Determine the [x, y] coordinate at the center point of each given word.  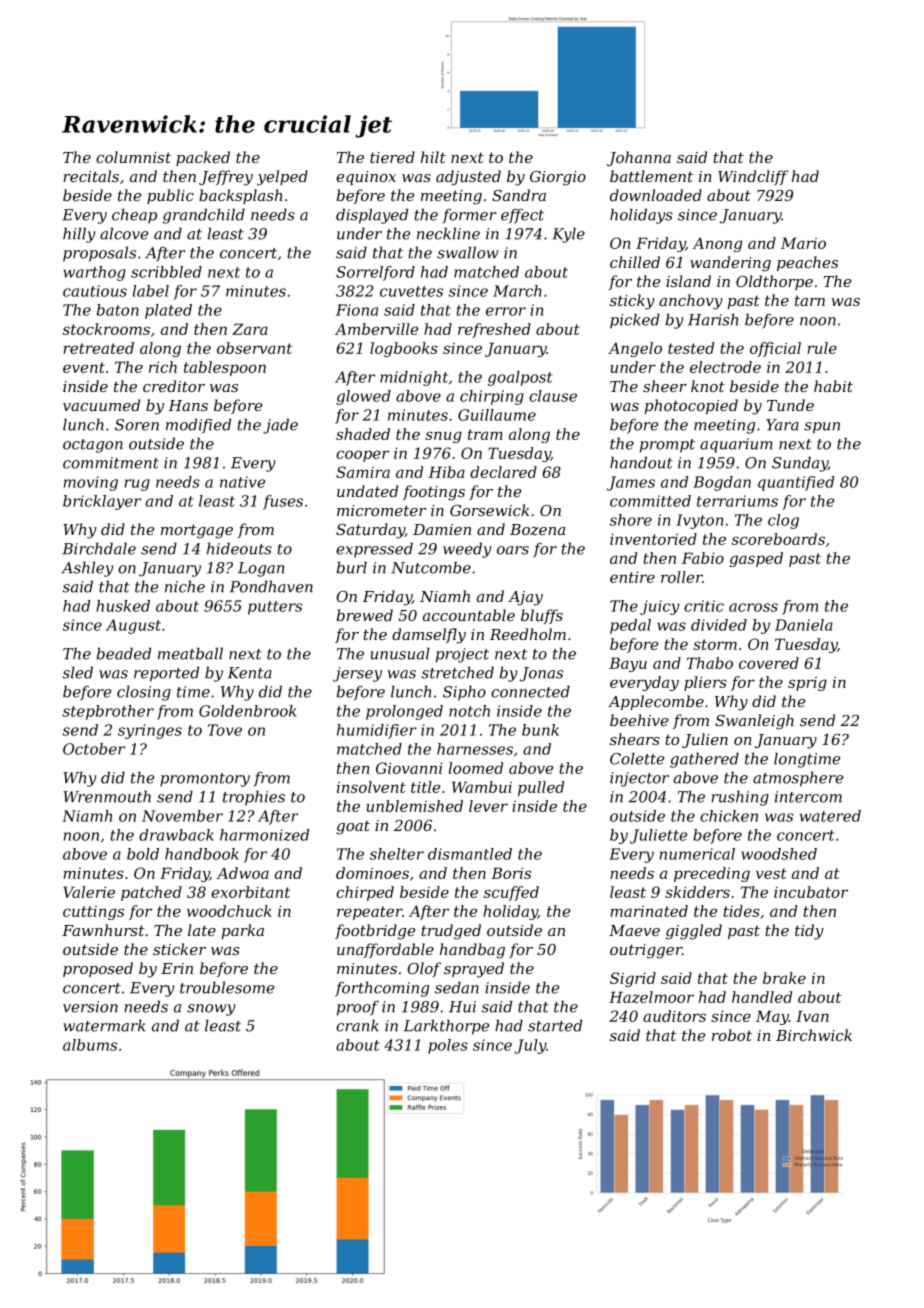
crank [357, 1025]
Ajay [525, 598]
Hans [188, 405]
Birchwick [814, 1035]
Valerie [89, 892]
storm [715, 644]
